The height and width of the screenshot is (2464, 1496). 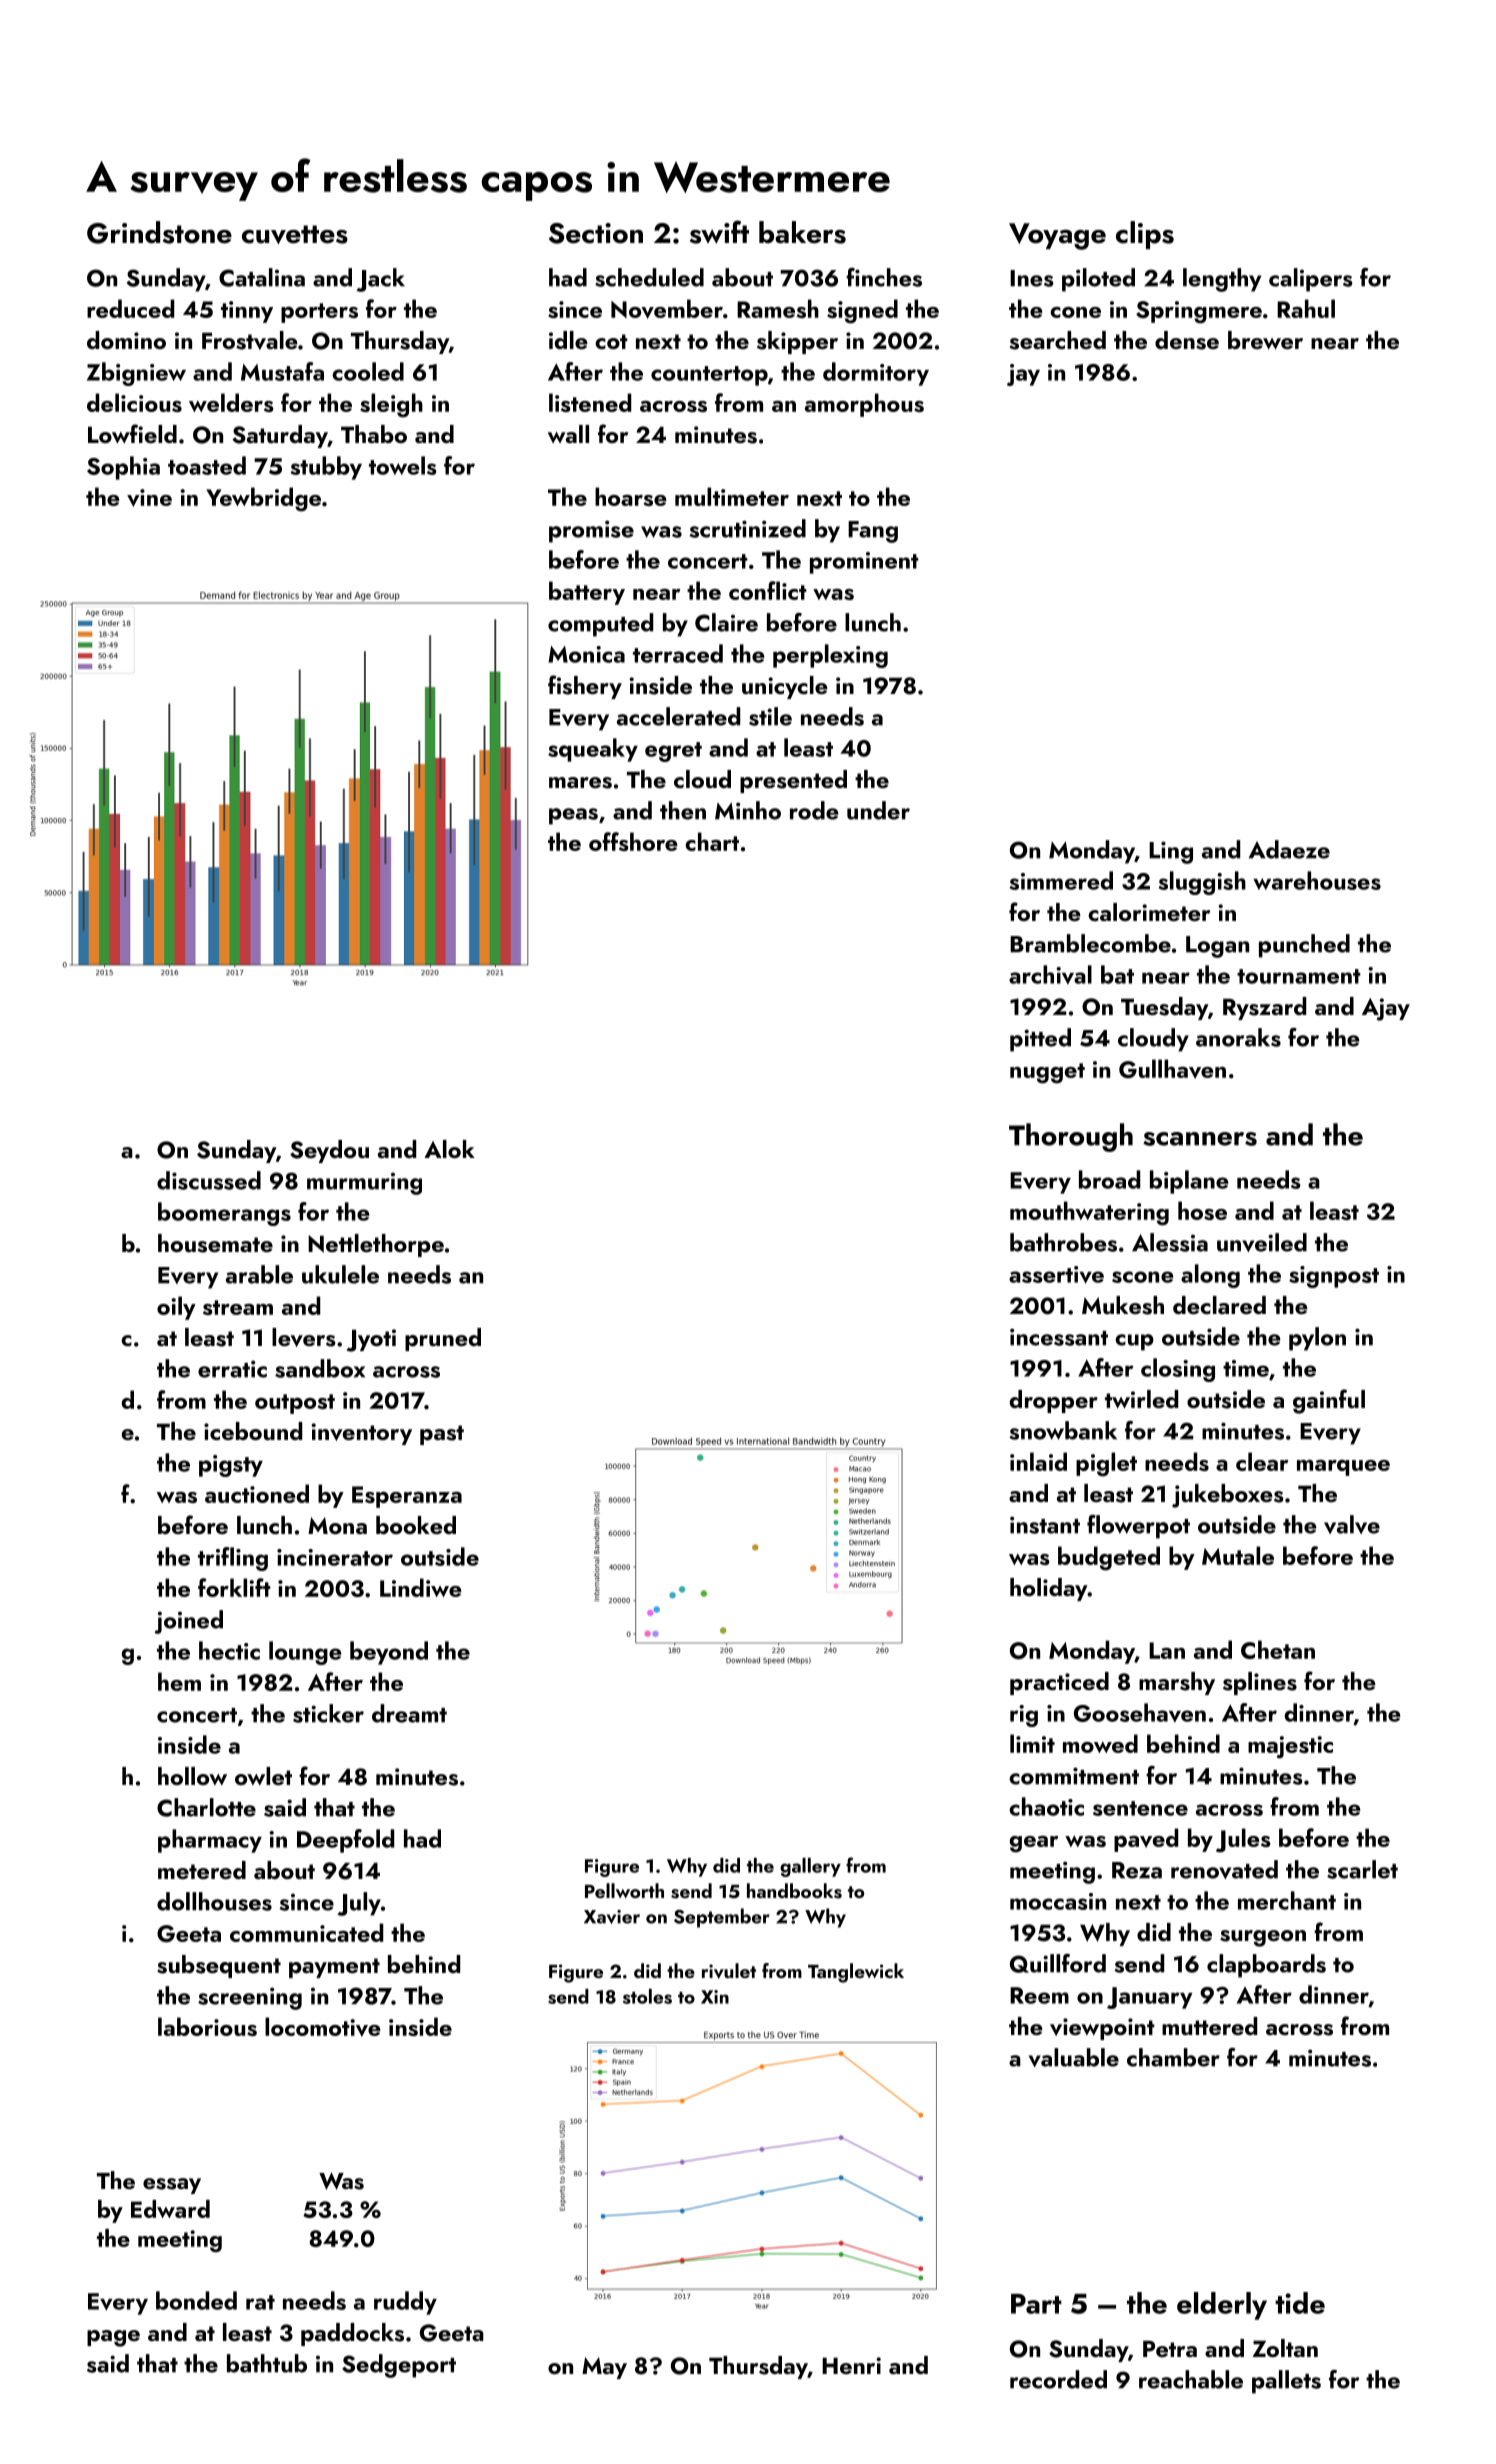 What do you see at coordinates (1311, 280) in the screenshot?
I see `calipers` at bounding box center [1311, 280].
